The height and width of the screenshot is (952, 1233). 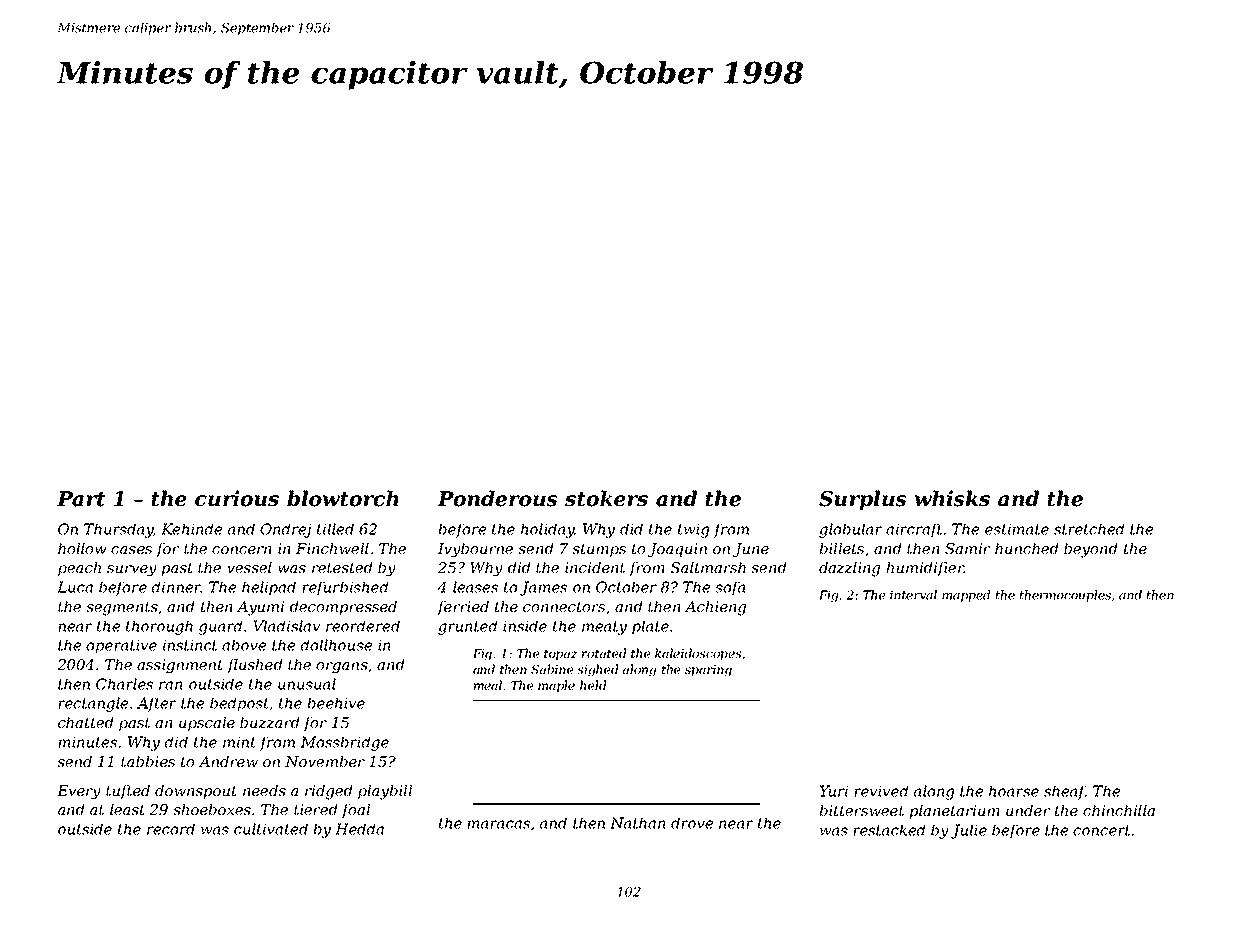 I want to click on Saltmarsh, so click(x=708, y=567).
